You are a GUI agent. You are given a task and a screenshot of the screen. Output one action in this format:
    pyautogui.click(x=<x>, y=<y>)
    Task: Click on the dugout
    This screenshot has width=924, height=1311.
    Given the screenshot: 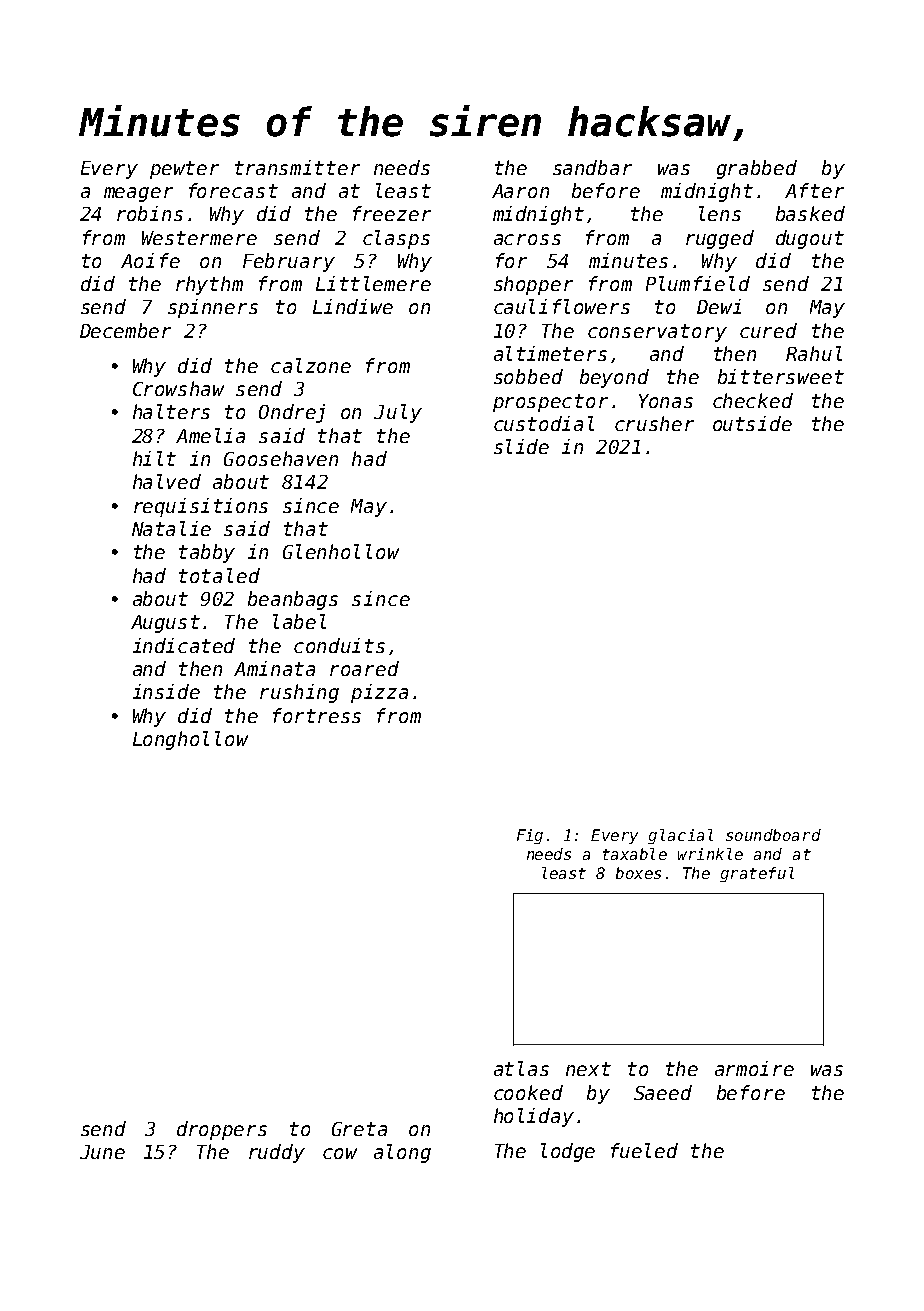 What is the action you would take?
    pyautogui.click(x=810, y=239)
